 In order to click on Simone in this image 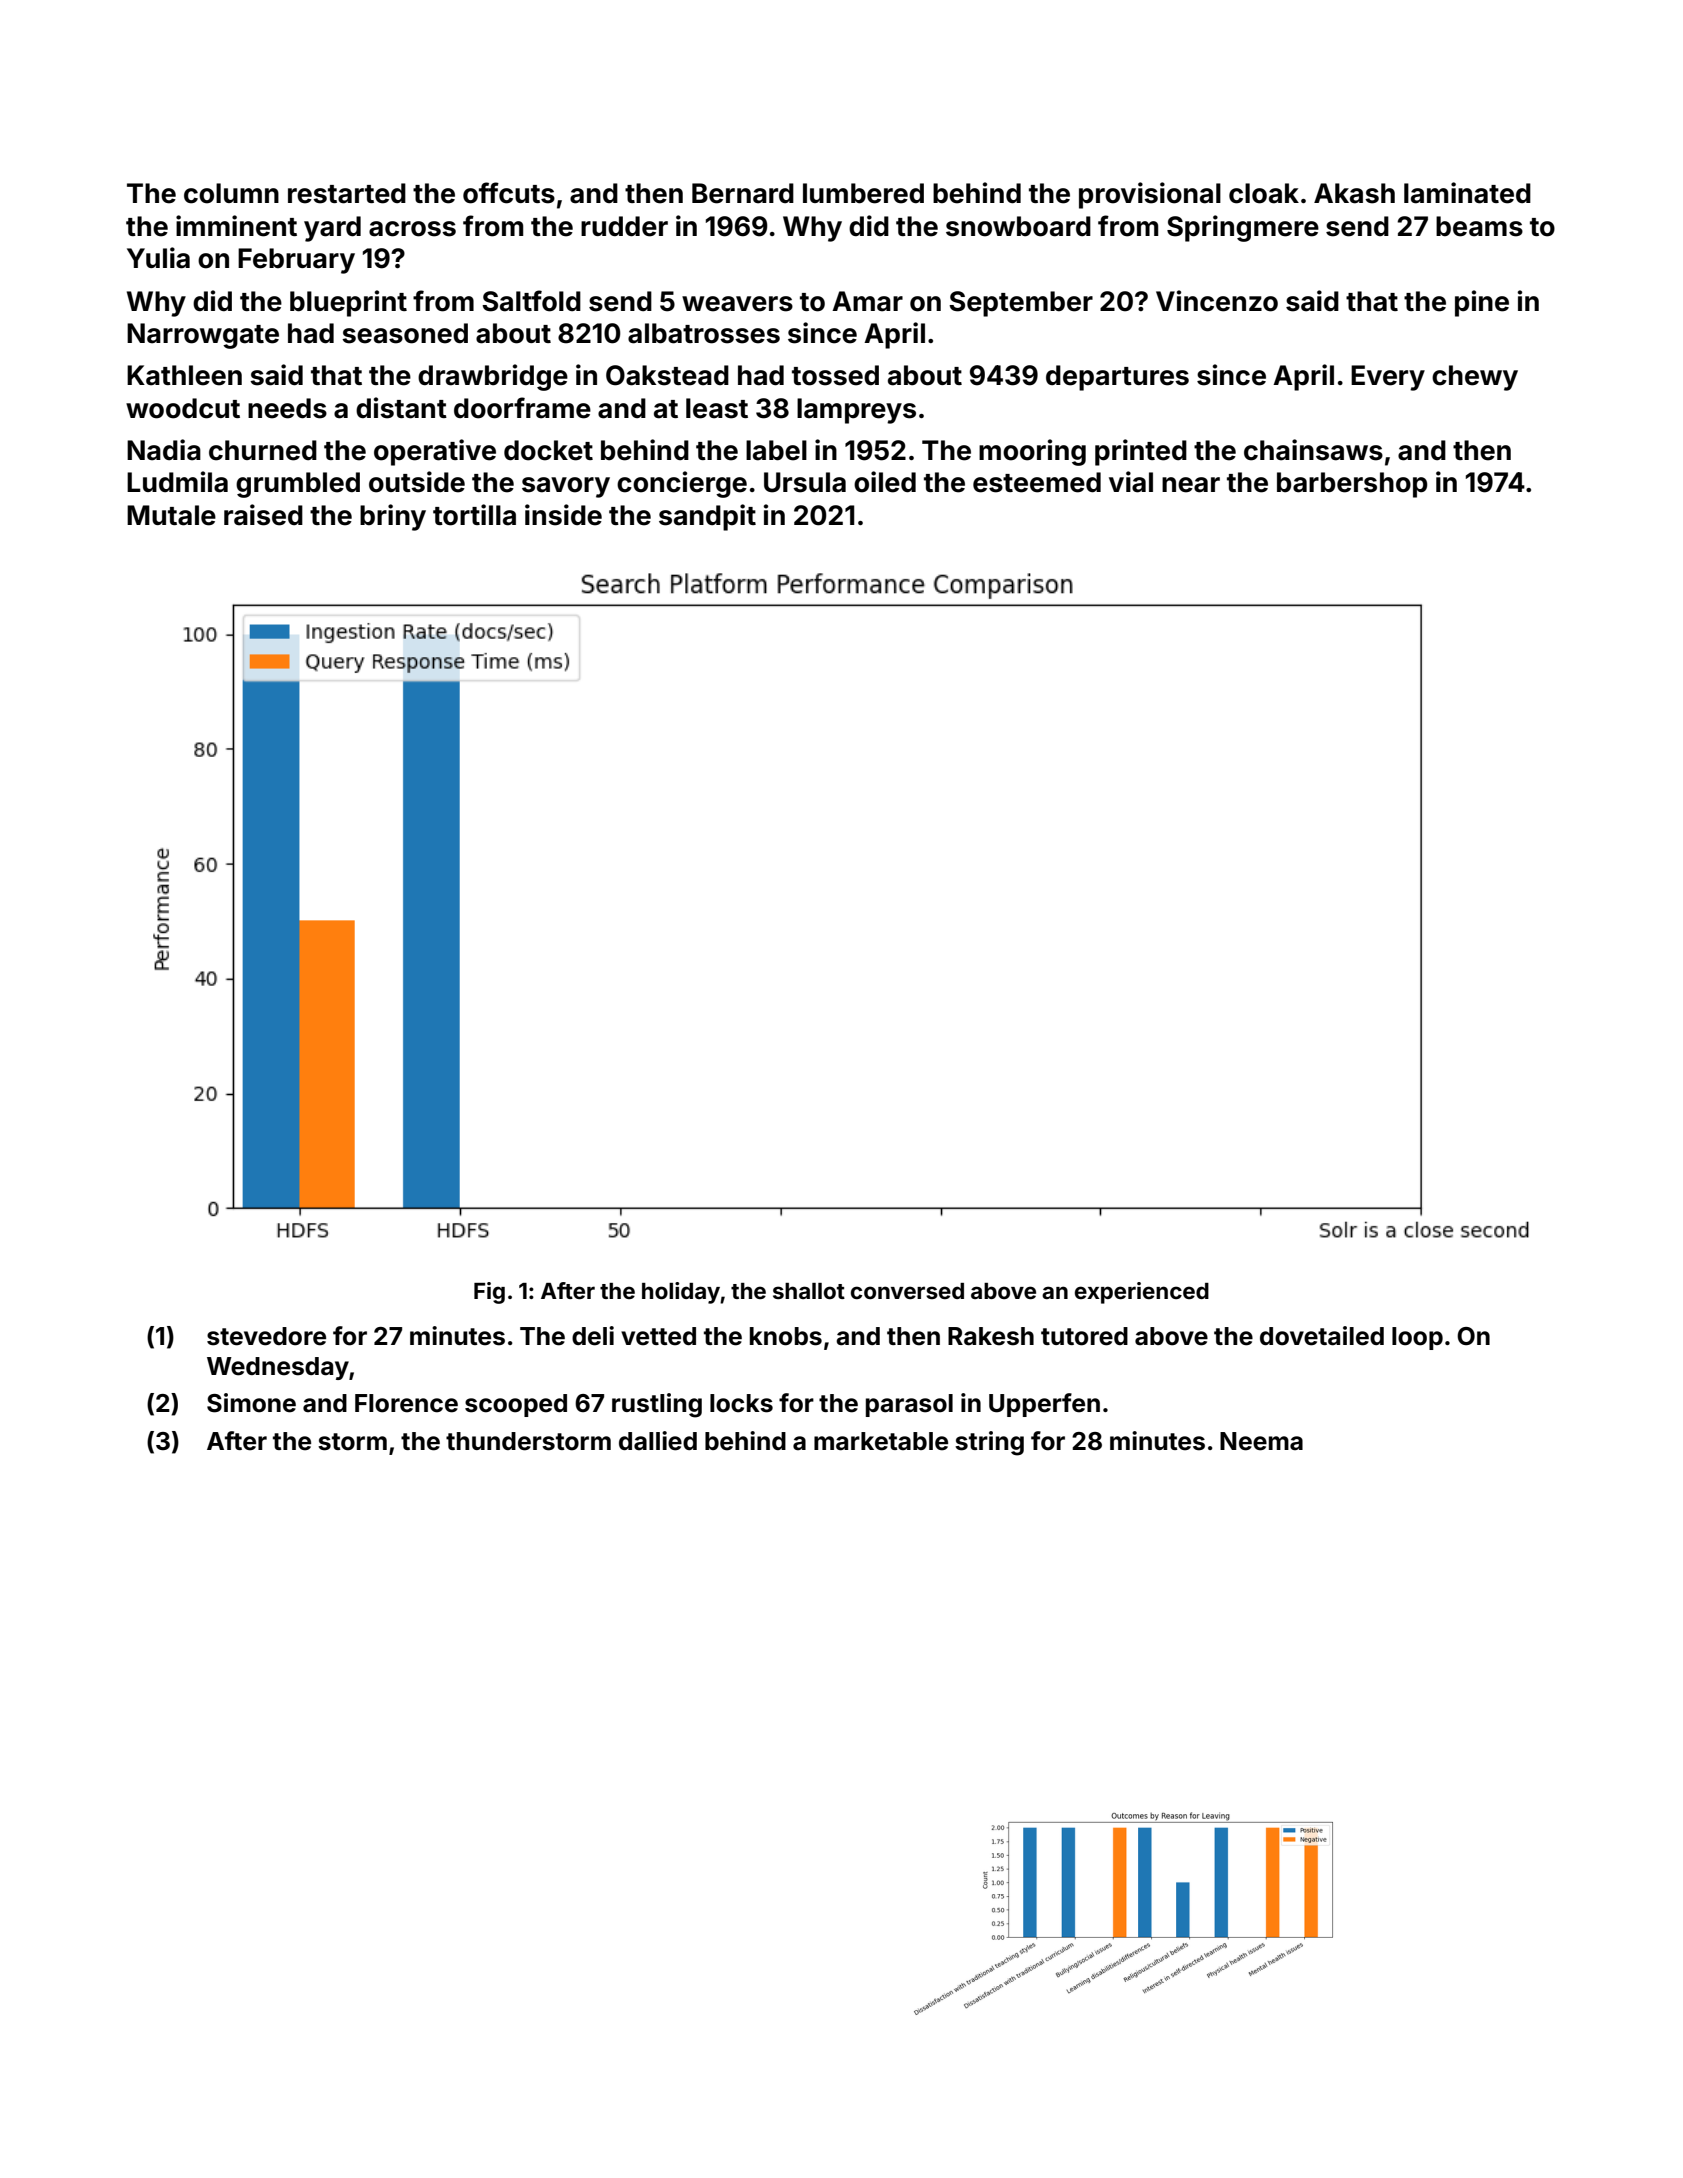, I will do `click(251, 1403)`.
